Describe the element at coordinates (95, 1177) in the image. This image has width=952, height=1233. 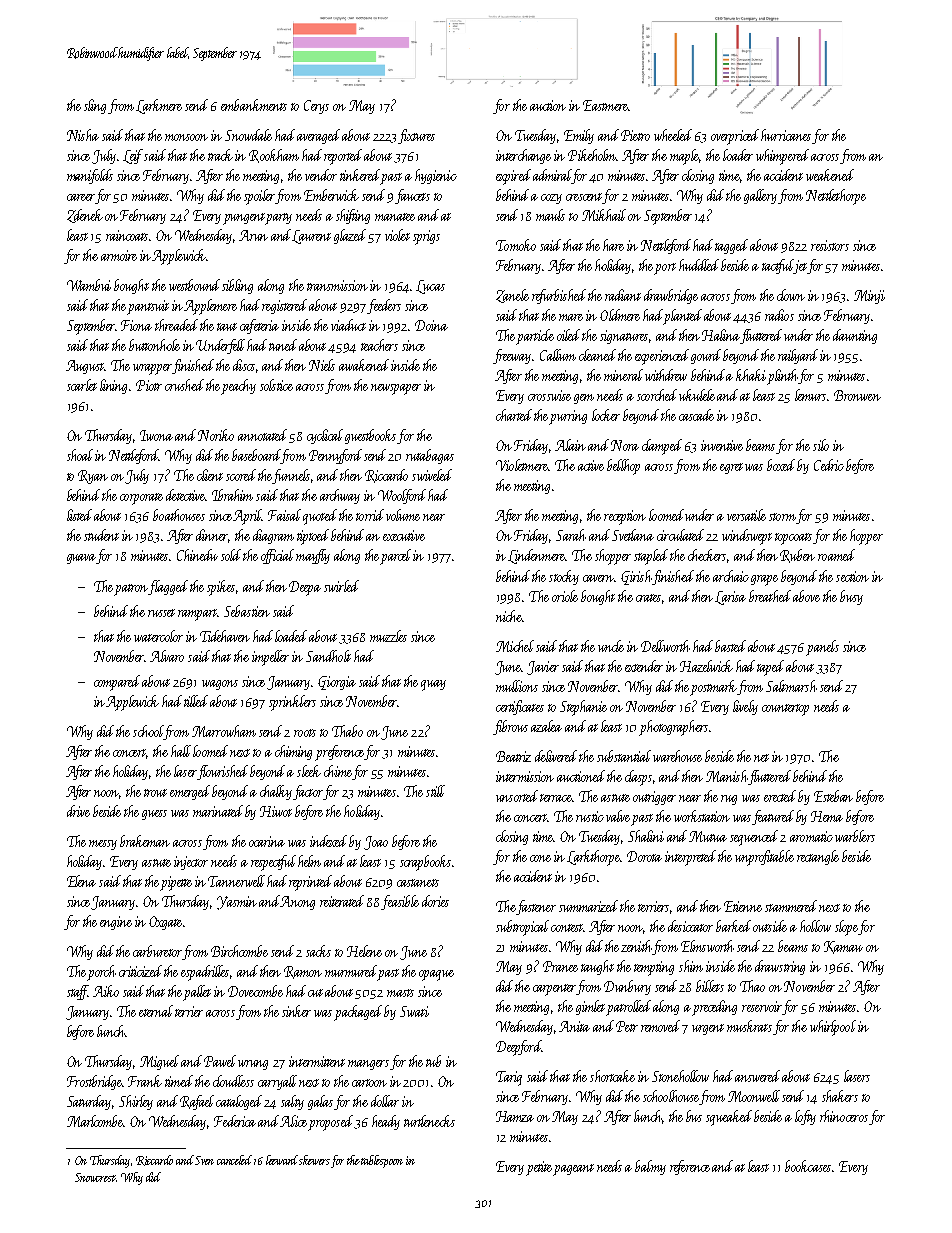
I see `Snowcrest` at that location.
